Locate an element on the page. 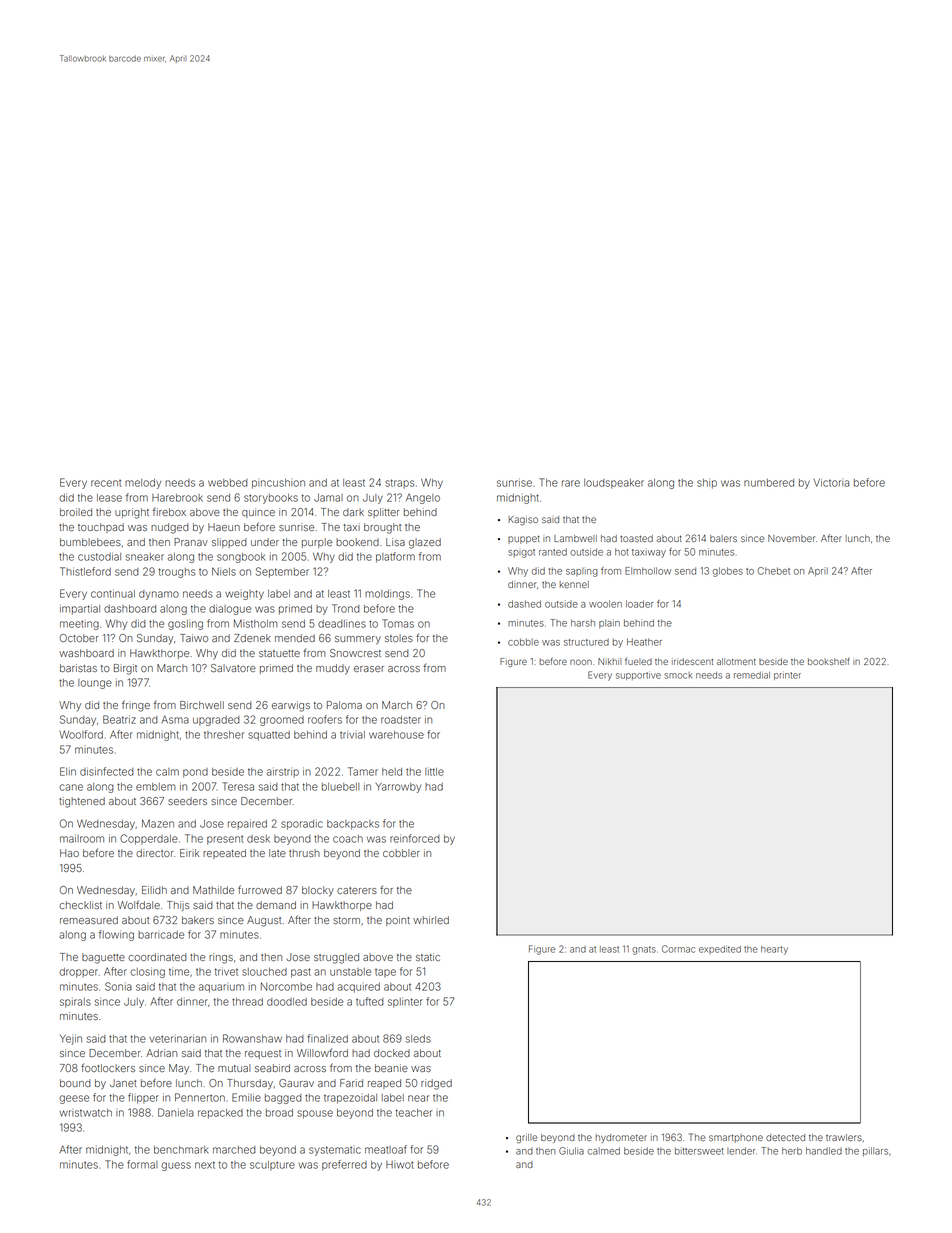 The width and height of the document is (952, 1233). Beatriz is located at coordinates (119, 719).
